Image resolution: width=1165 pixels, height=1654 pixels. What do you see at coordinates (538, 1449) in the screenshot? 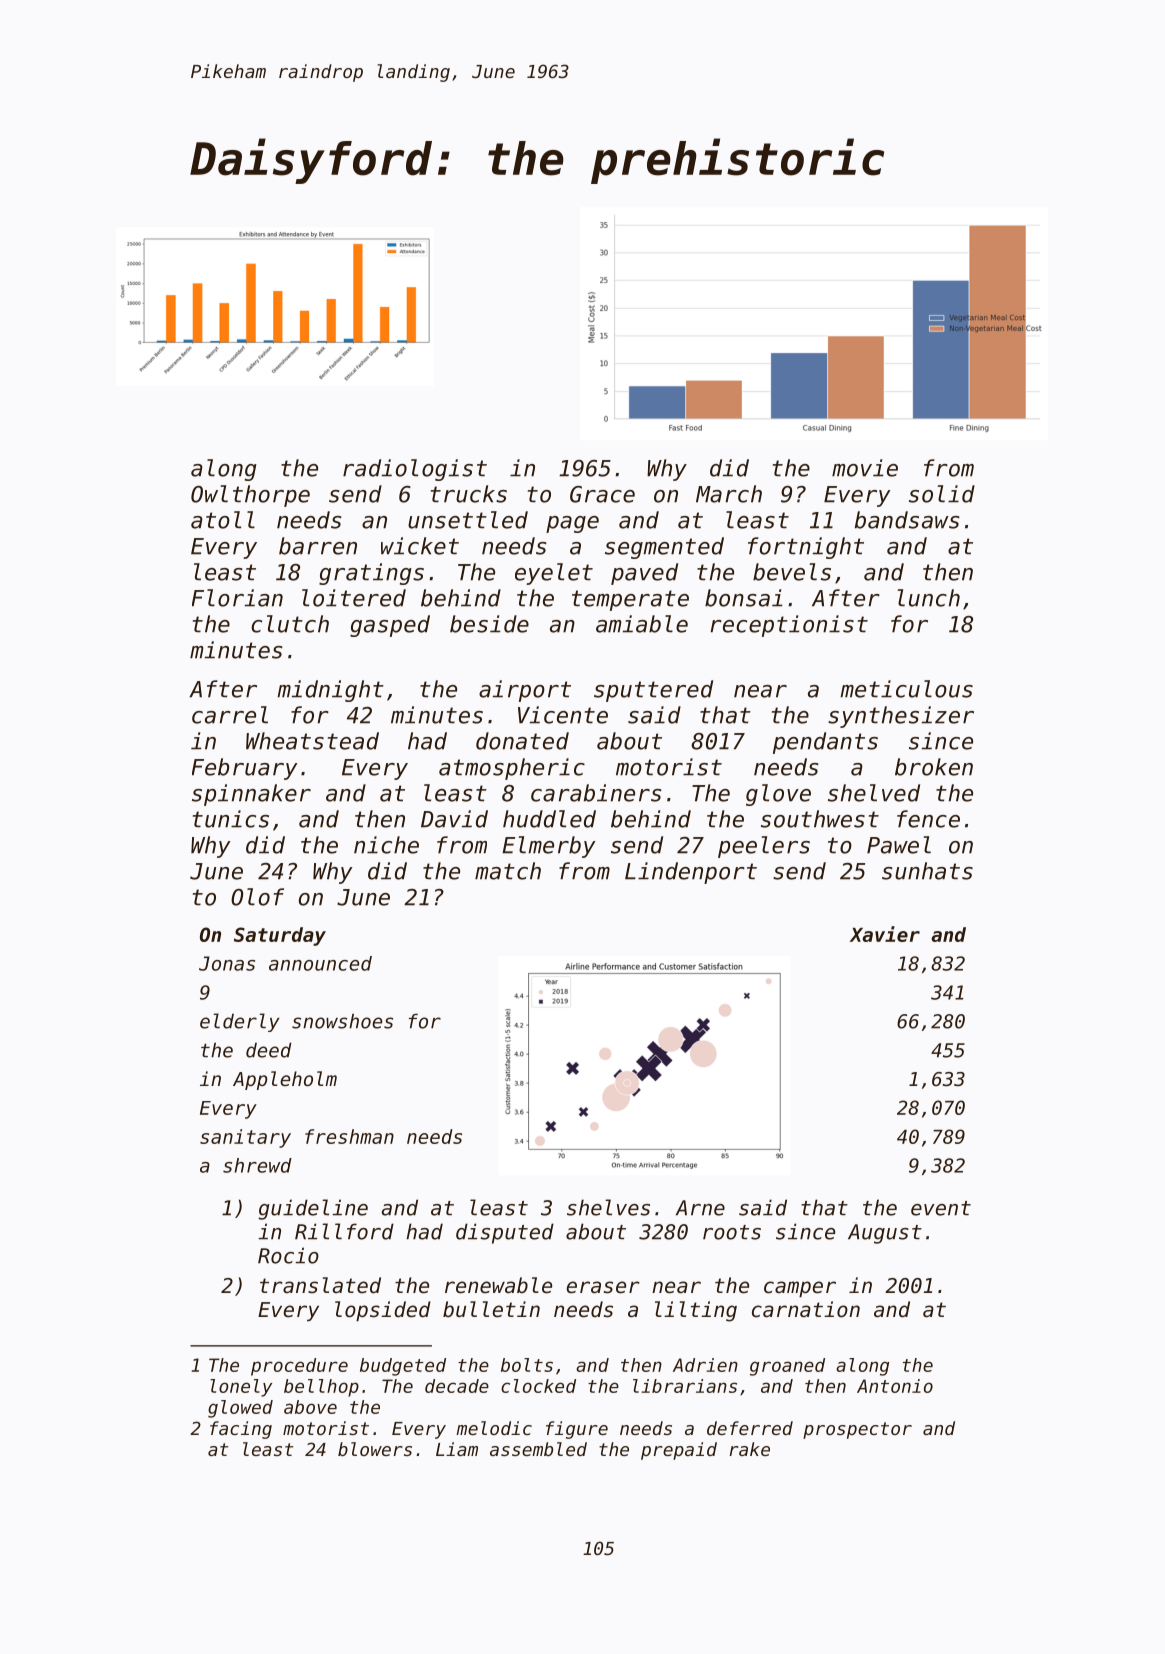
I see `assembled` at bounding box center [538, 1449].
